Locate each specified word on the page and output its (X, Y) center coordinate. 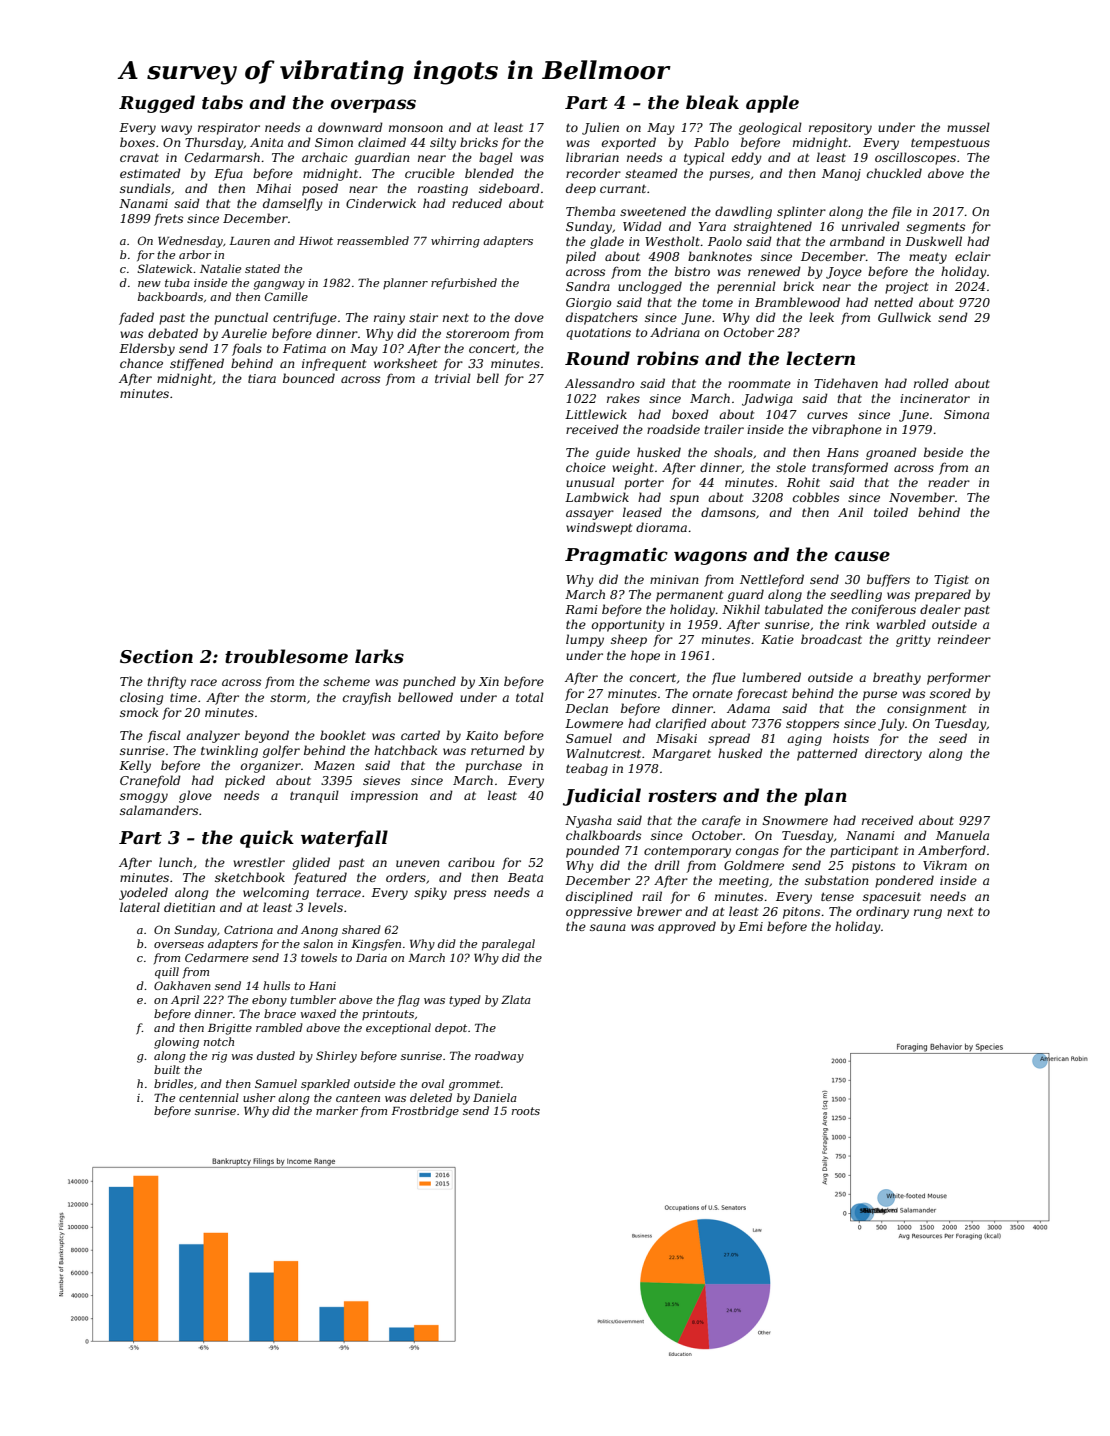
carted (420, 735)
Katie (777, 639)
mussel (968, 127)
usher (259, 1097)
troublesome (286, 656)
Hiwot (316, 241)
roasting (443, 190)
